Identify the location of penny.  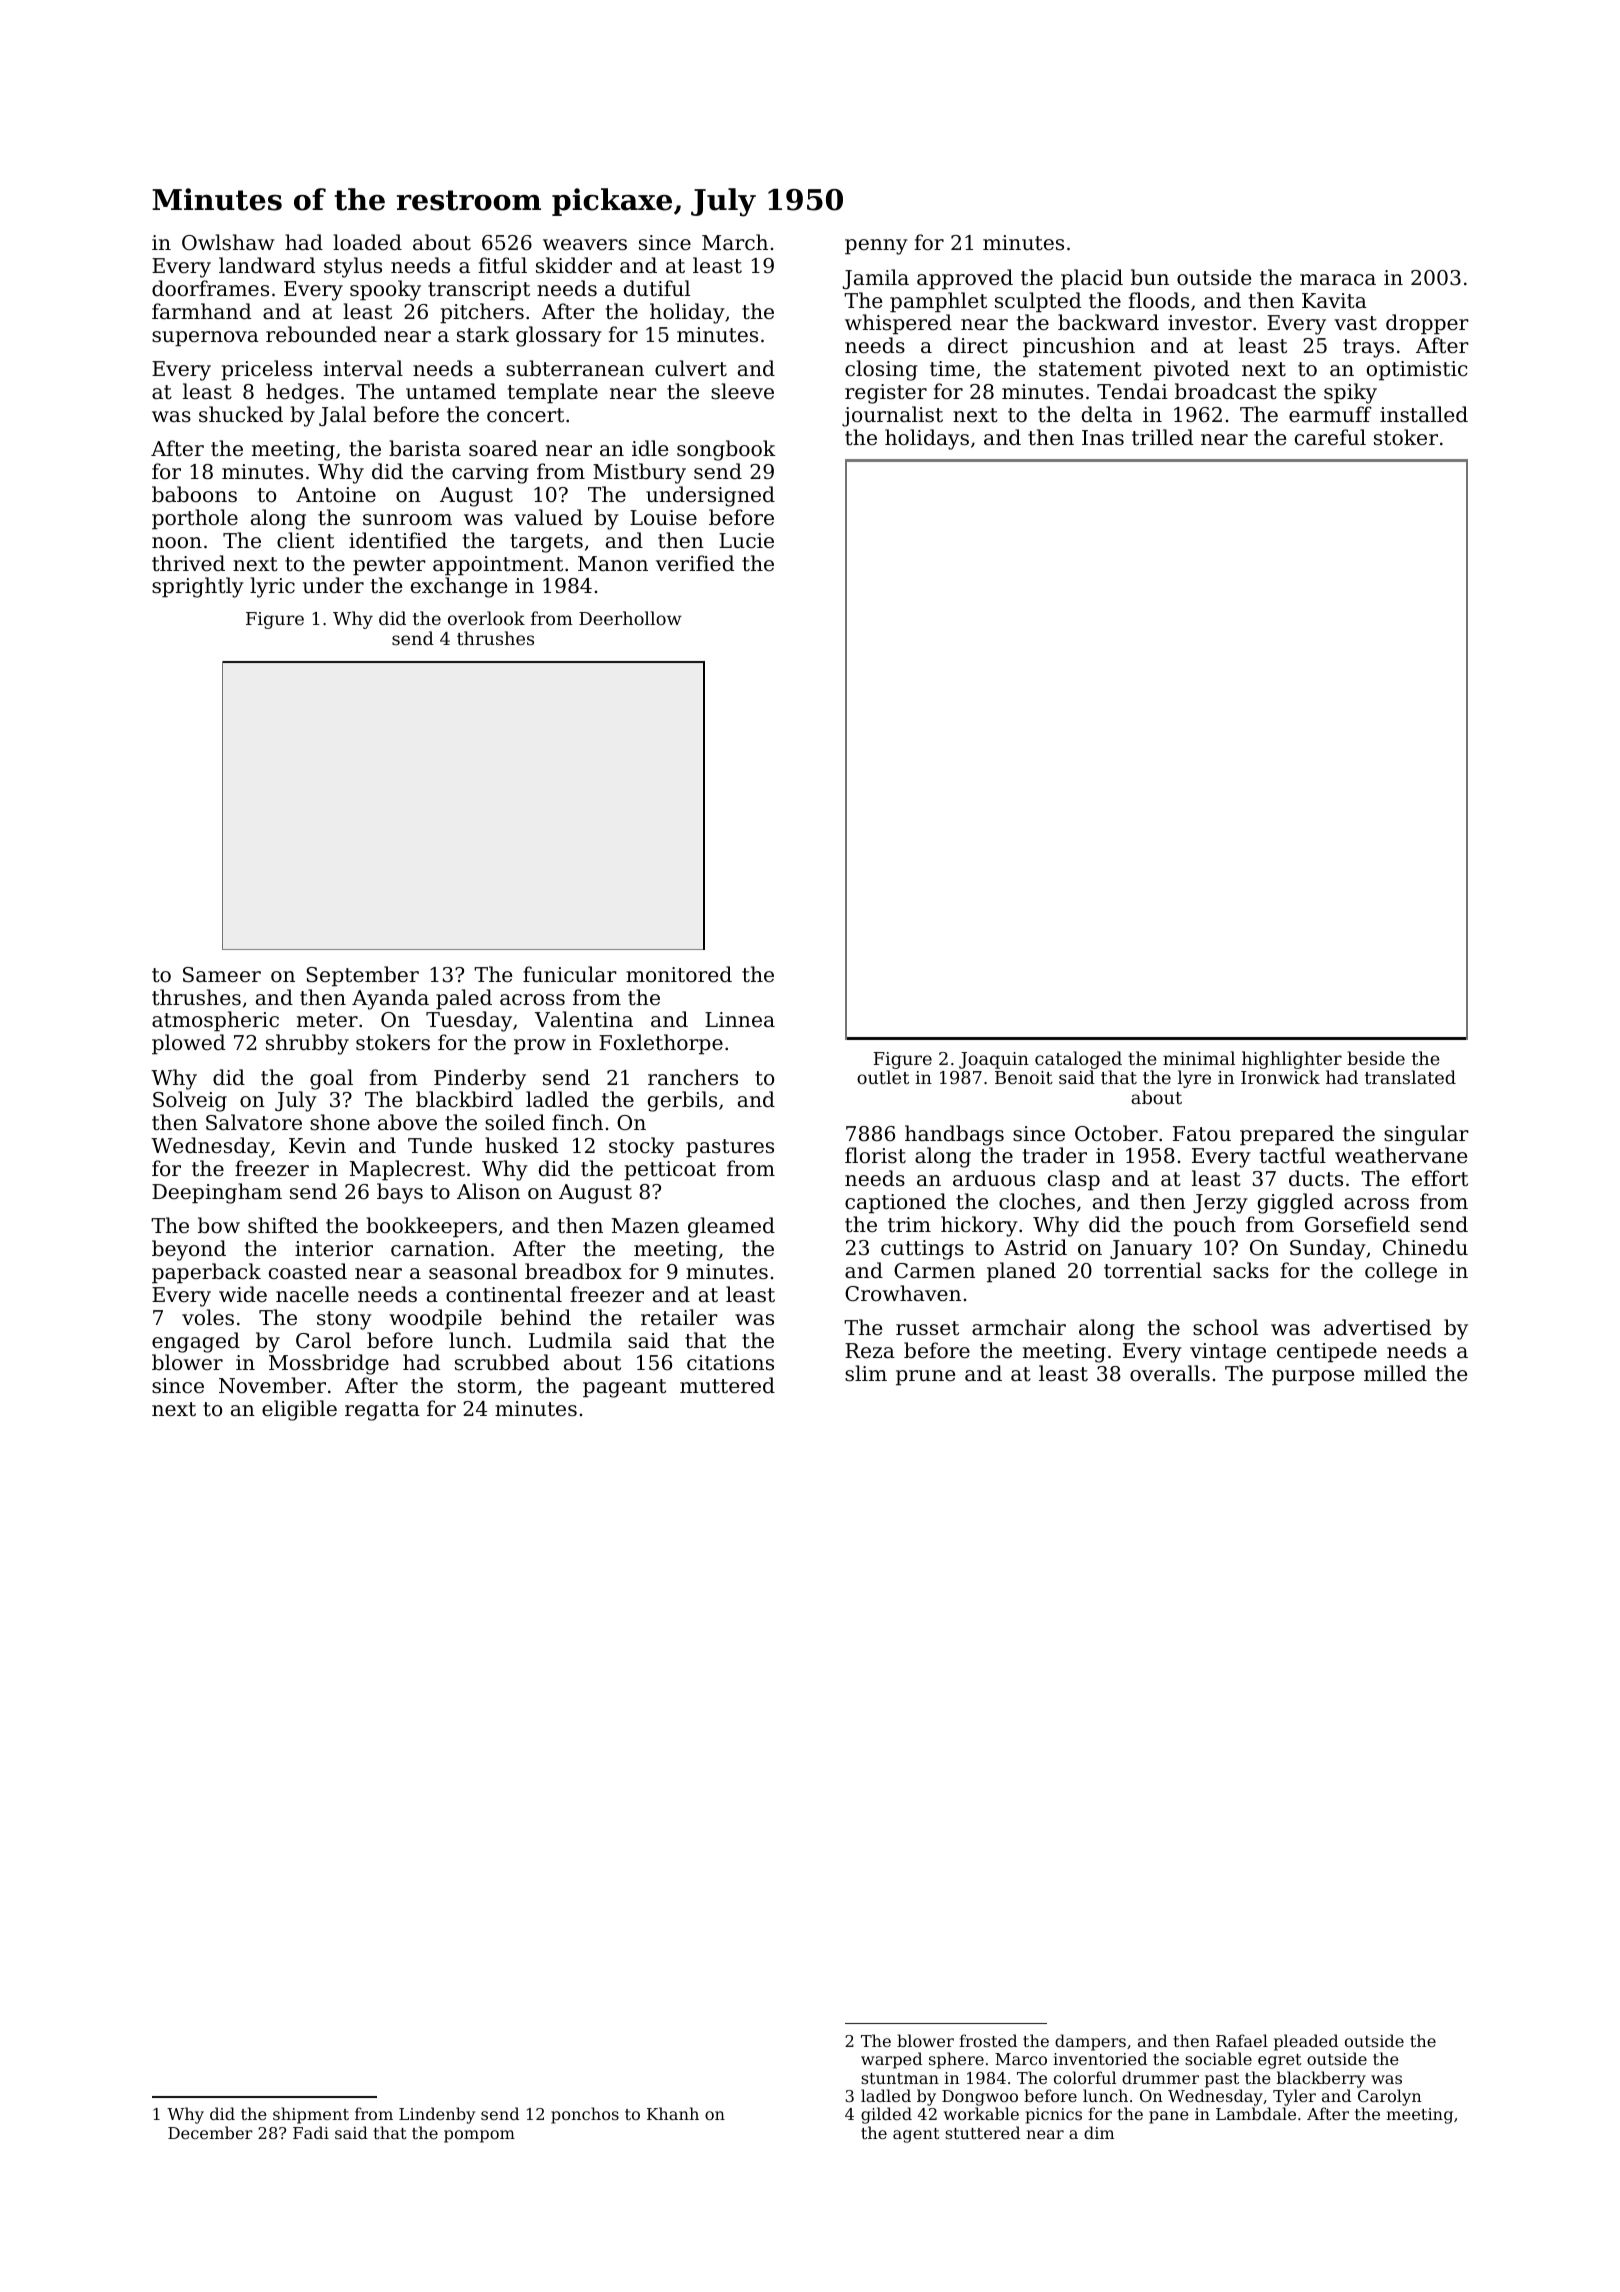
(876, 247).
